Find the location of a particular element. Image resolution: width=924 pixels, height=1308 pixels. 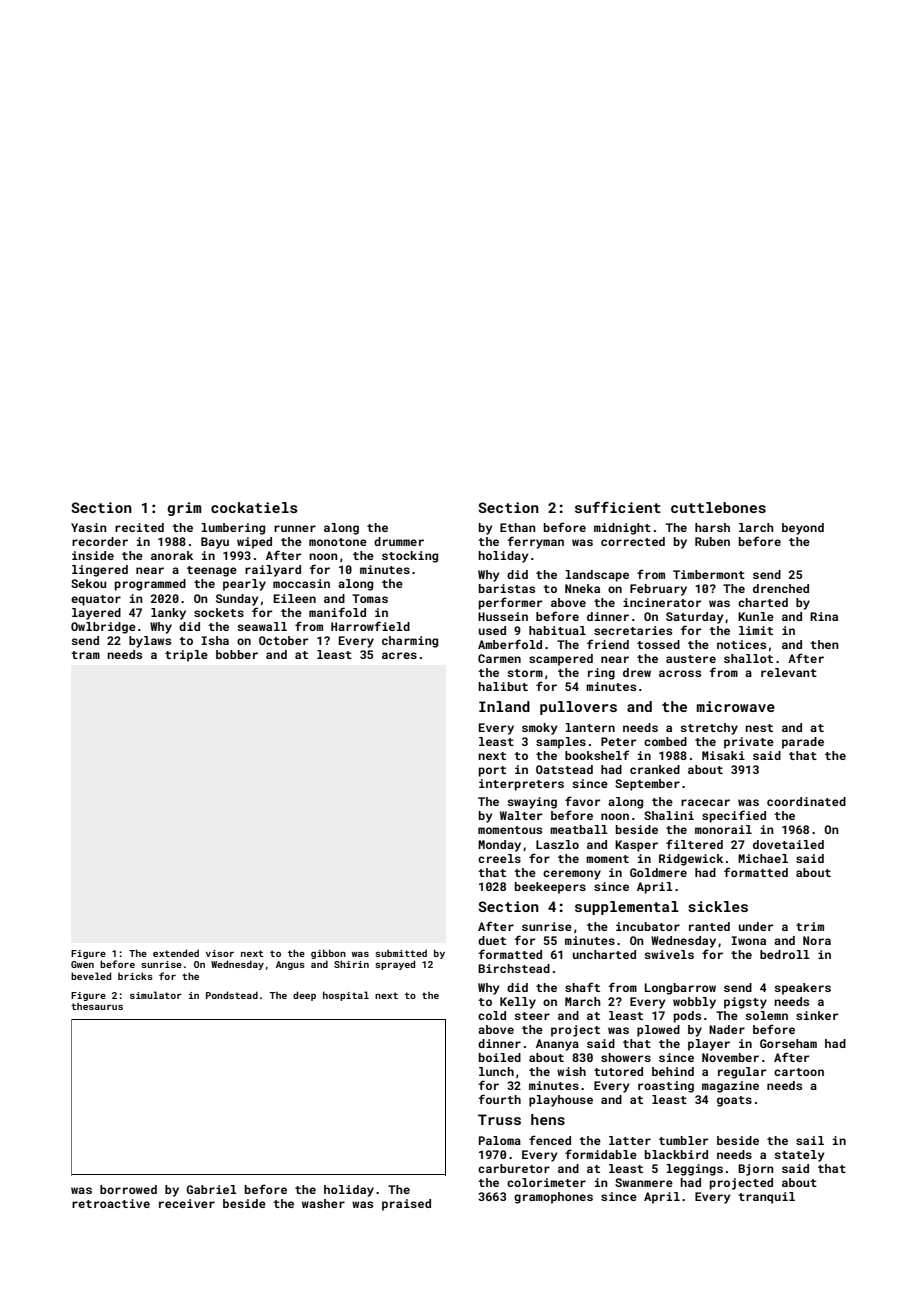

tranquil is located at coordinates (766, 1198).
